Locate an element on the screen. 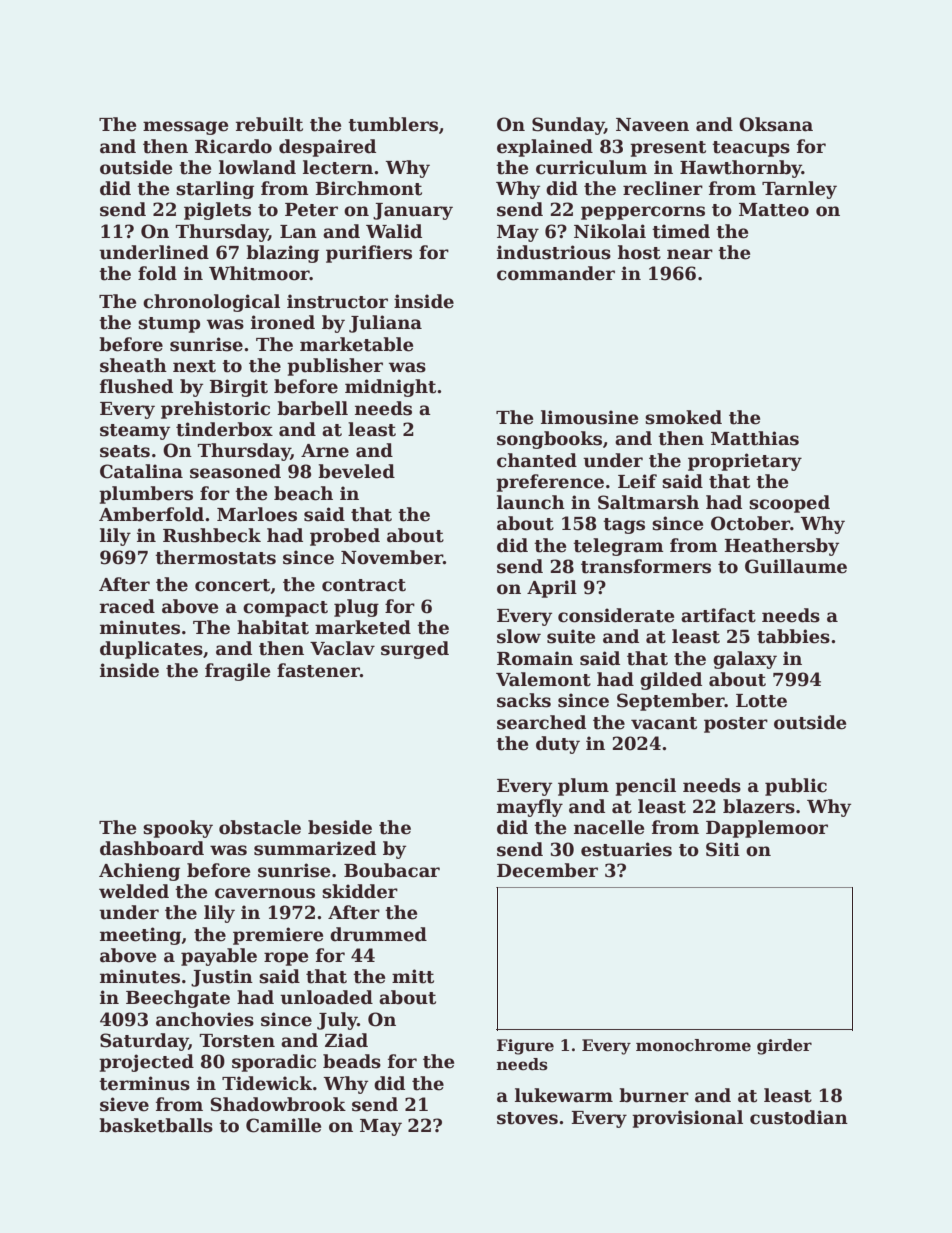 Image resolution: width=952 pixels, height=1233 pixels. tumblers is located at coordinates (393, 124).
